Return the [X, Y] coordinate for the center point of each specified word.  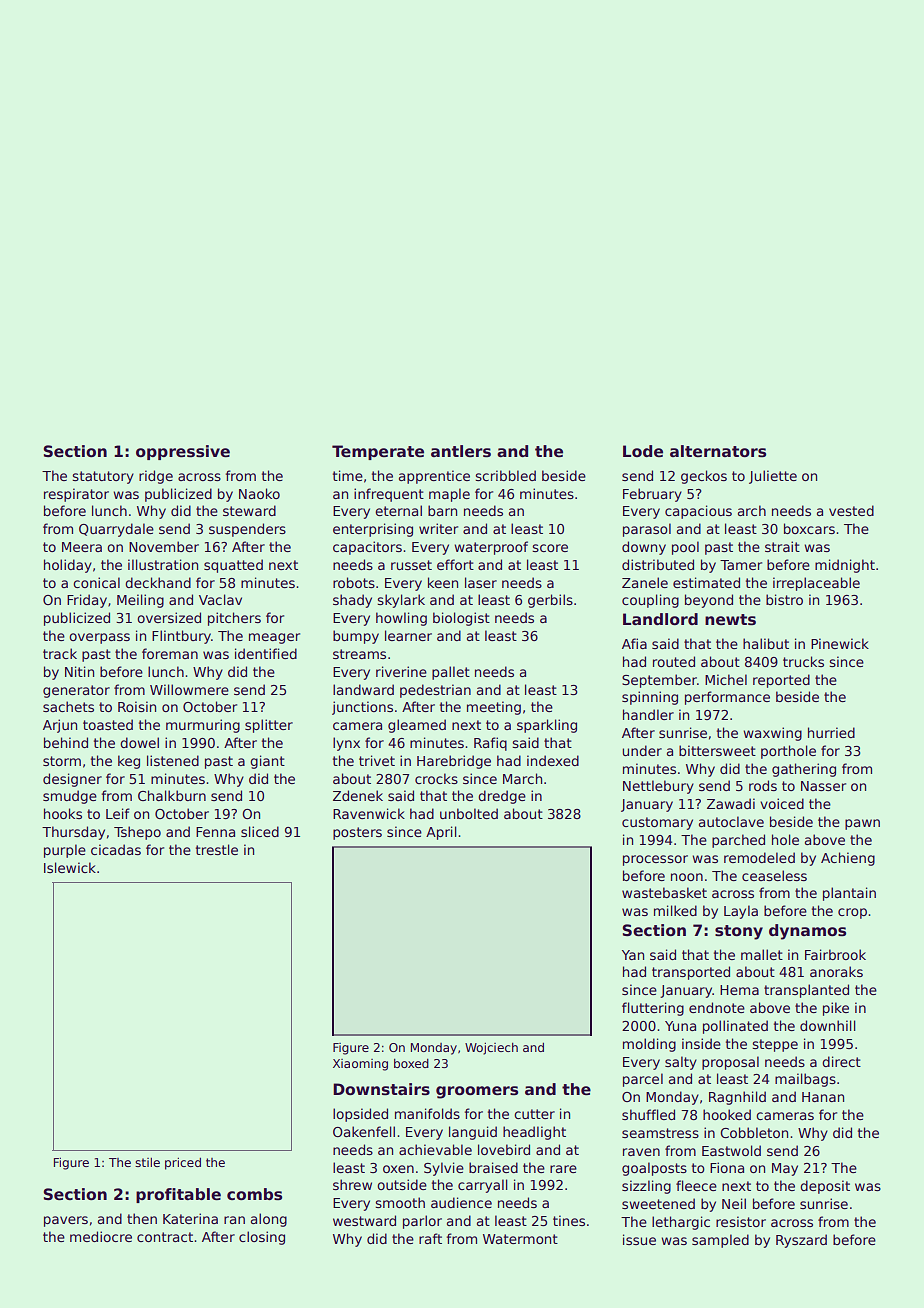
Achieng [848, 859]
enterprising [373, 530]
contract [165, 1237]
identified [266, 653]
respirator [76, 495]
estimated [706, 582]
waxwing [772, 734]
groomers [477, 1092]
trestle [217, 849]
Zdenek [358, 795]
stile [147, 1162]
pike [836, 1009]
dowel [139, 742]
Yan [633, 955]
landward [363, 689]
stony [739, 932]
